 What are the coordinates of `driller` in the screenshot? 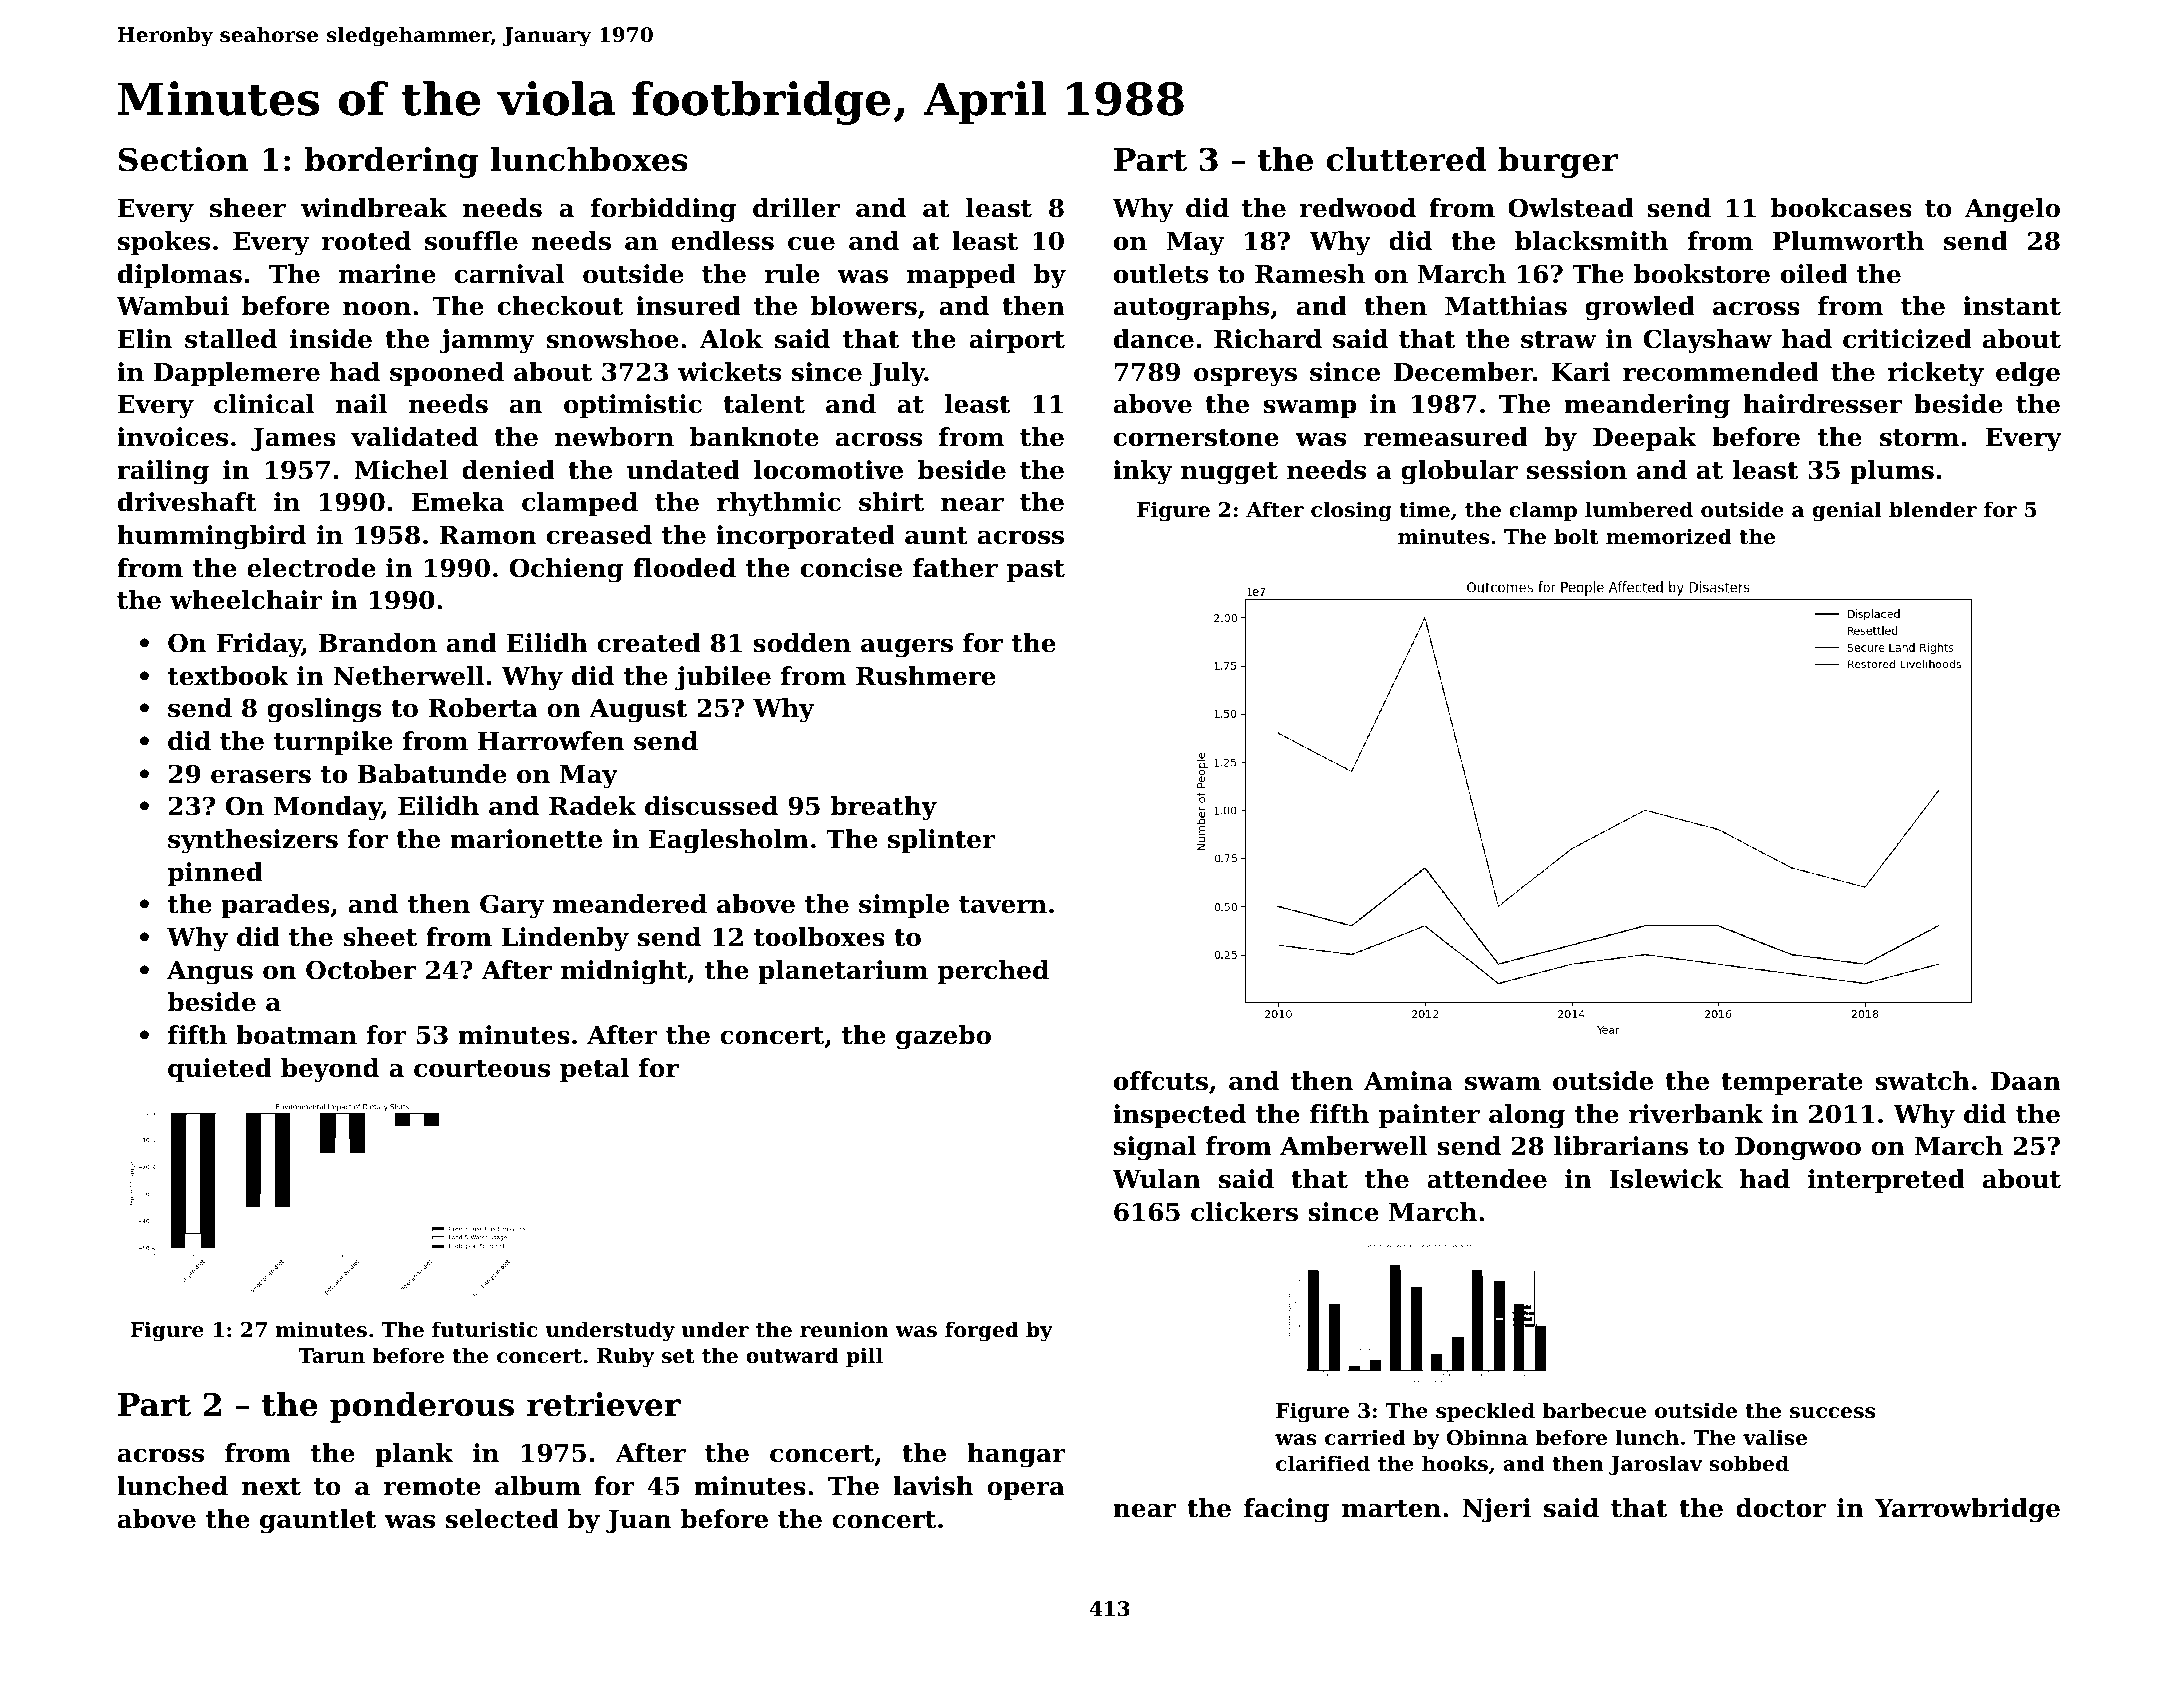 It's located at (796, 208).
